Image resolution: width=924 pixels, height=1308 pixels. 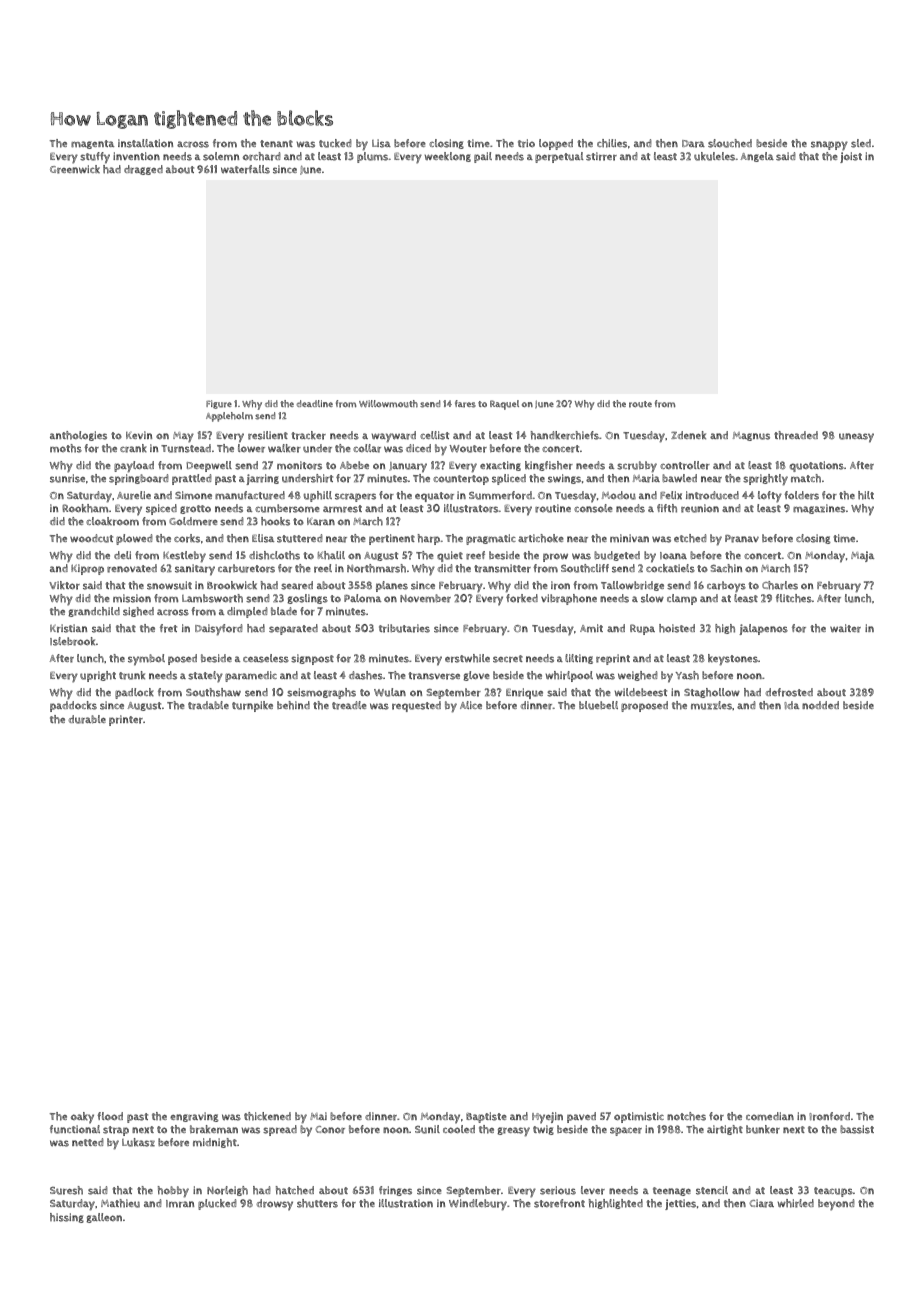 What do you see at coordinates (742, 539) in the screenshot?
I see `Pranav` at bounding box center [742, 539].
